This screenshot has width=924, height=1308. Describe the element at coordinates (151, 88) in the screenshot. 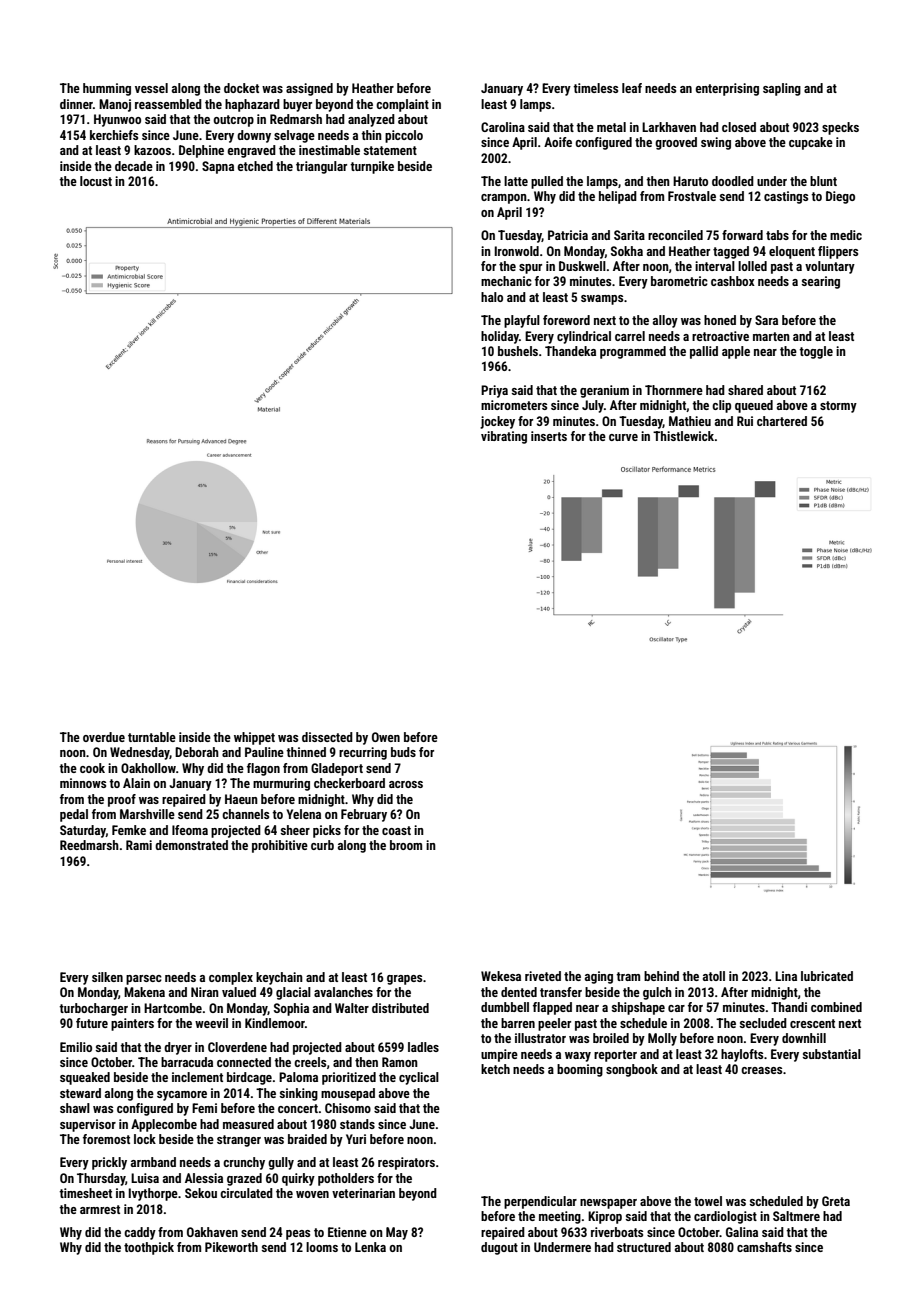

I see `vessel` at that location.
